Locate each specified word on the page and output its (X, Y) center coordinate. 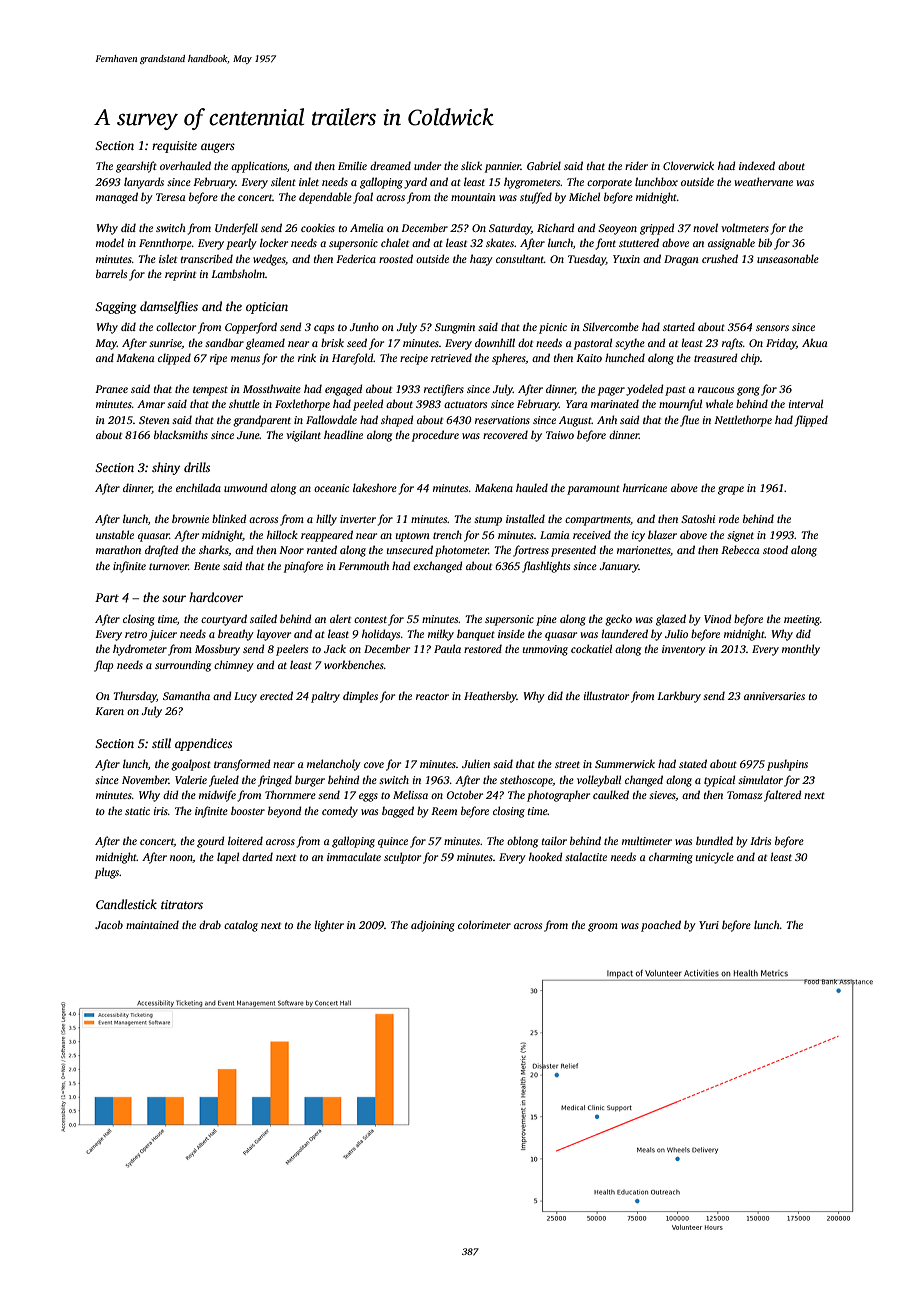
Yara (576, 404)
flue (689, 421)
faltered (782, 796)
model (110, 242)
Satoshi (698, 518)
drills (197, 467)
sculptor (402, 858)
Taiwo (560, 435)
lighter (329, 926)
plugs (107, 873)
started (679, 326)
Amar (151, 404)
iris (161, 811)
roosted (396, 258)
